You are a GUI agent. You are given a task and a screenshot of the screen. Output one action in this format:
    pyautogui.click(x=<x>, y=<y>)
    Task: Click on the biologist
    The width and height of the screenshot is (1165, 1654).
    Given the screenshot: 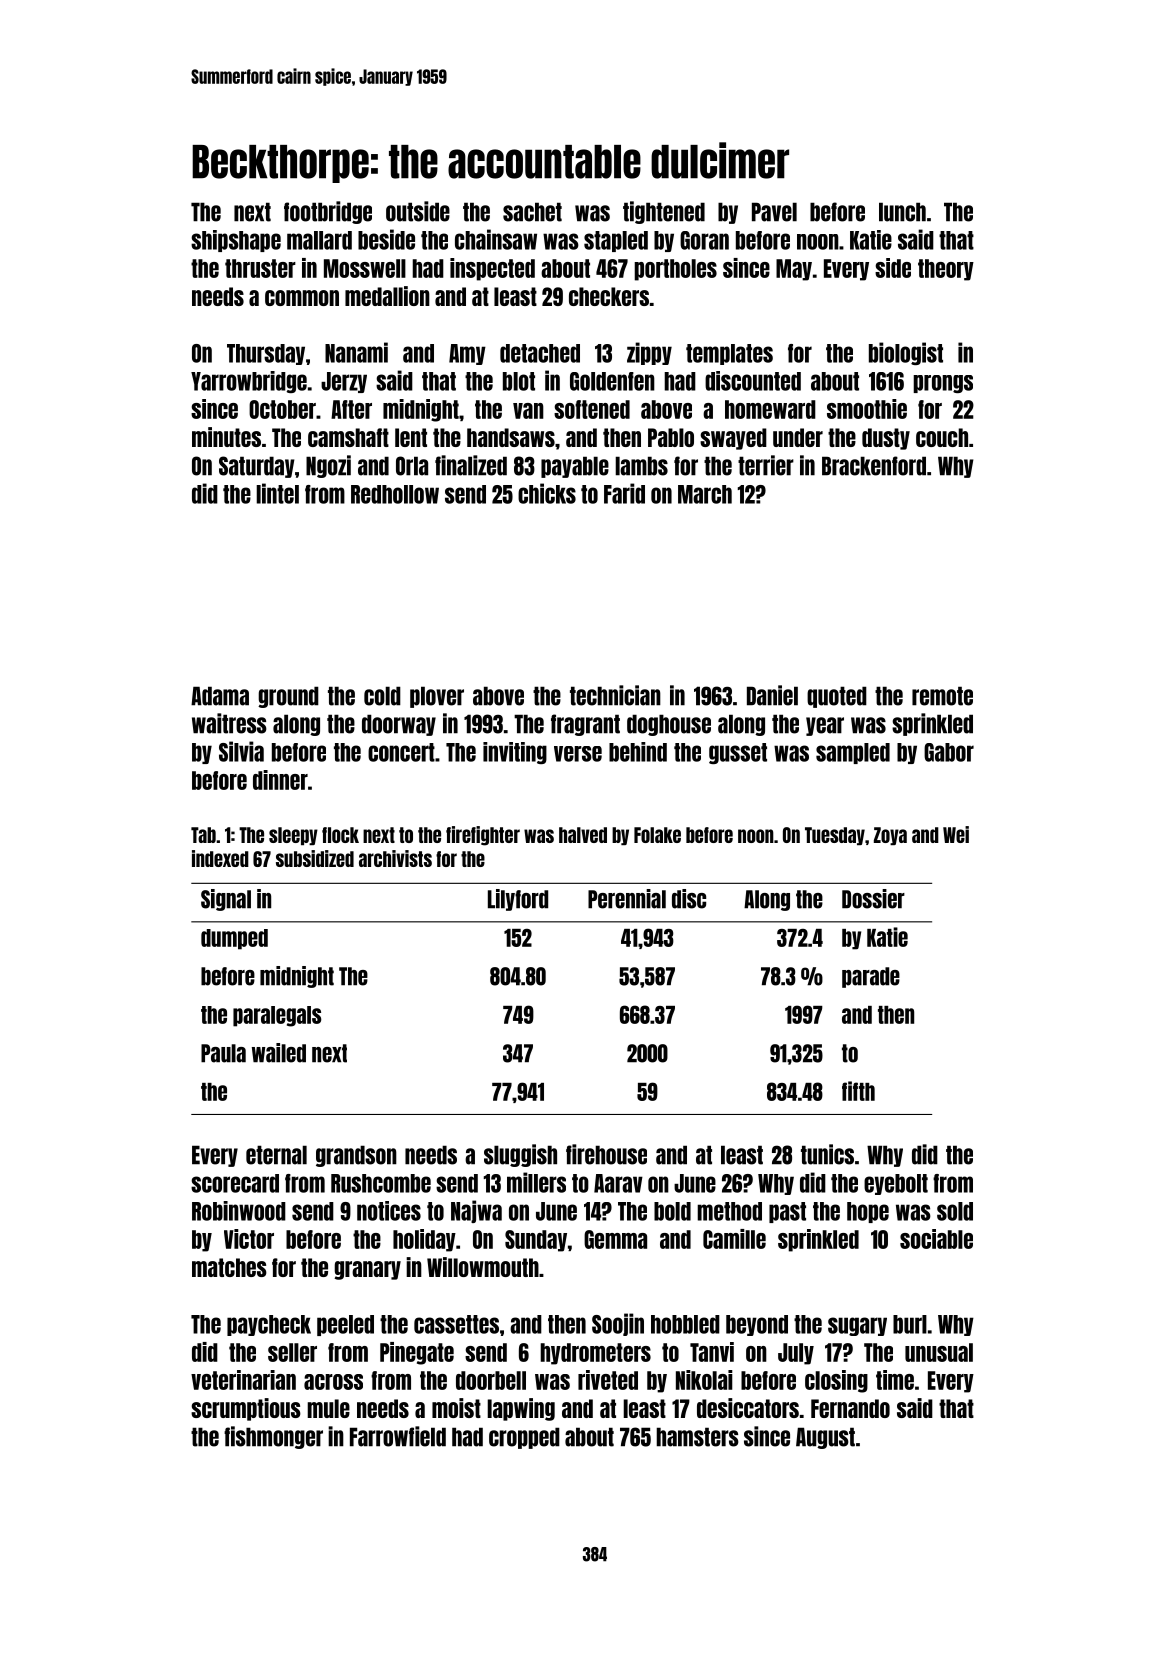 What is the action you would take?
    pyautogui.click(x=906, y=353)
